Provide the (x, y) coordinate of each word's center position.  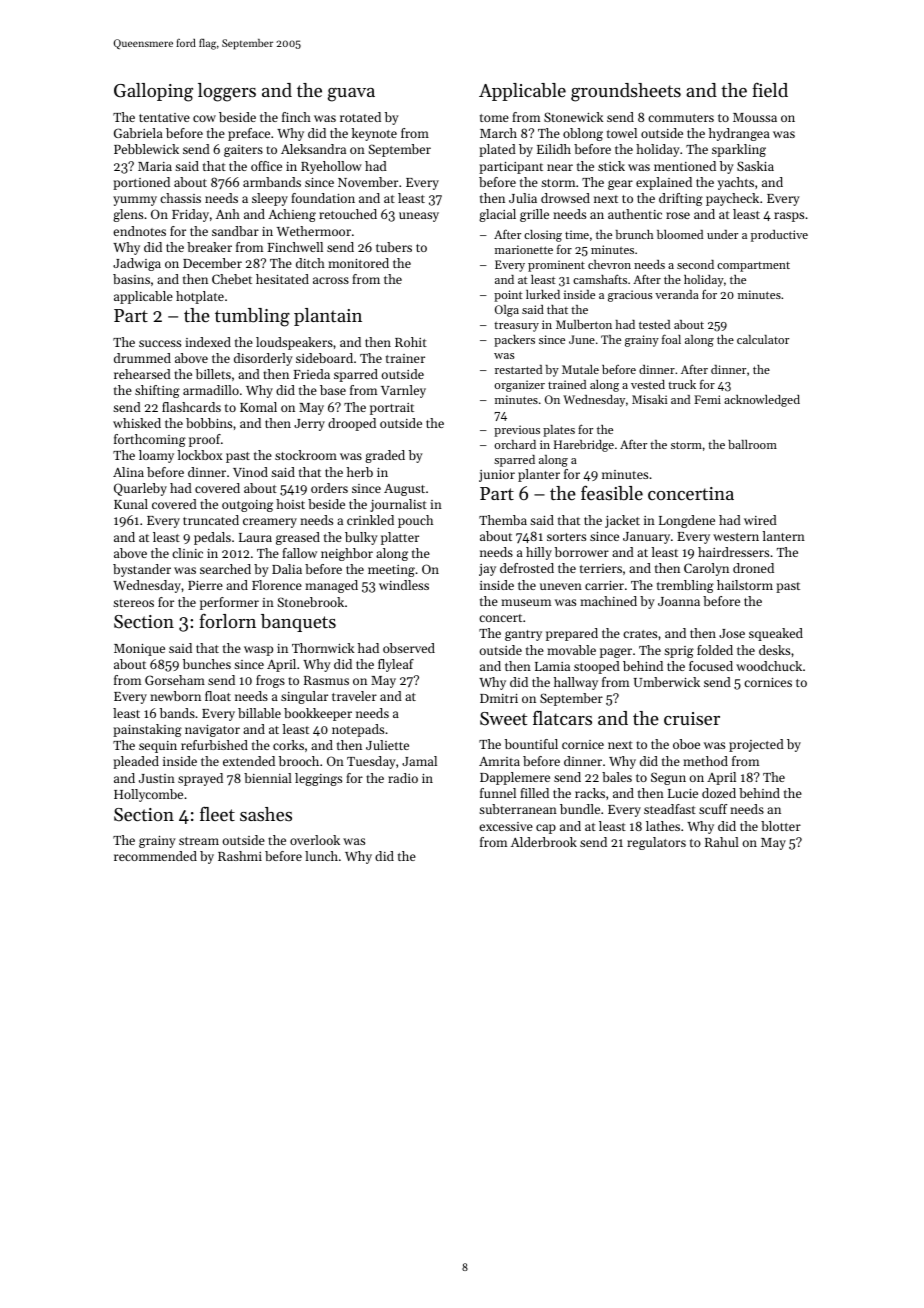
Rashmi (240, 856)
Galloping (153, 92)
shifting (157, 391)
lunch (321, 856)
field (770, 90)
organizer (519, 386)
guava (351, 94)
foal (671, 339)
